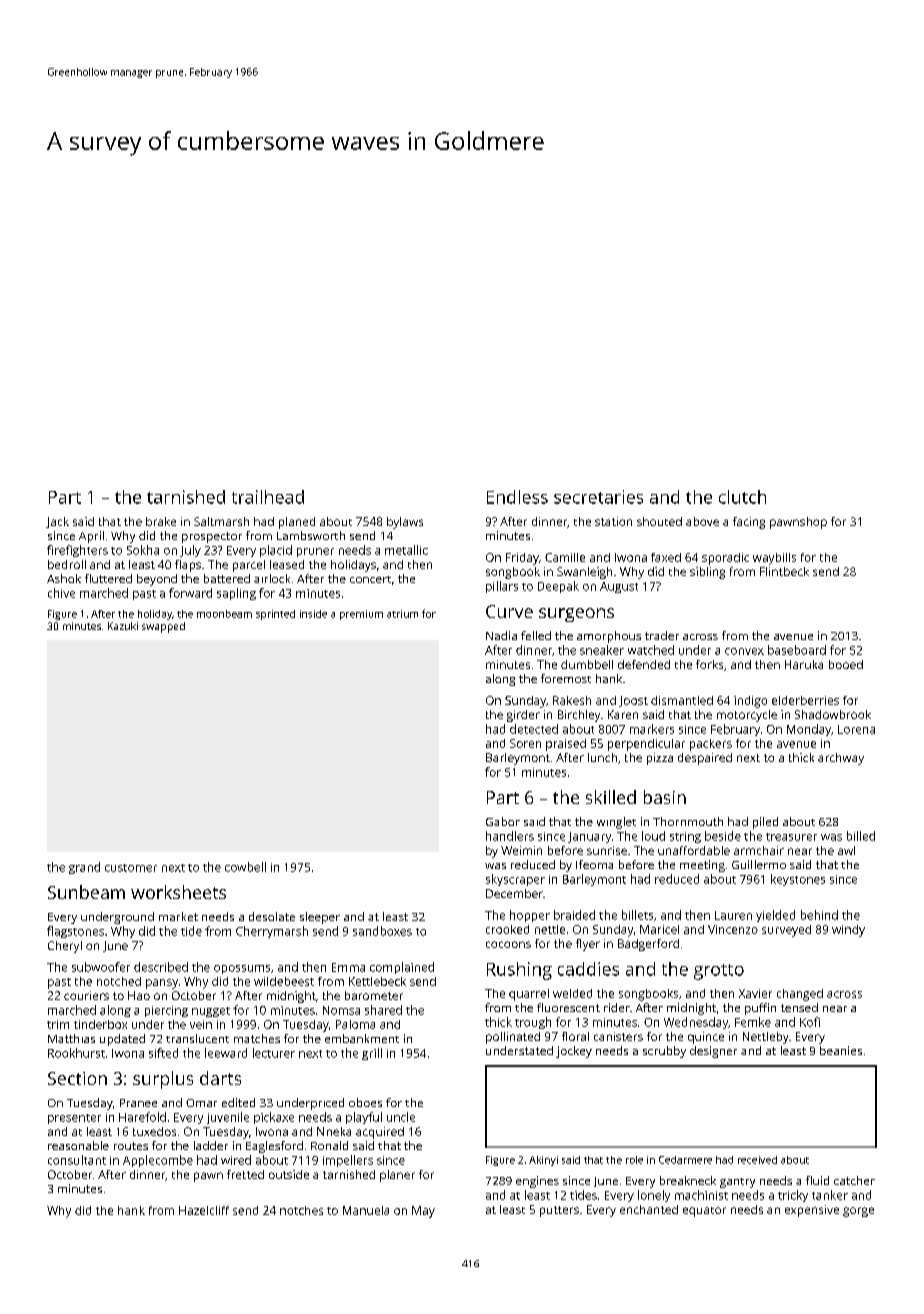 This screenshot has width=924, height=1314. I want to click on surplus, so click(163, 1080).
